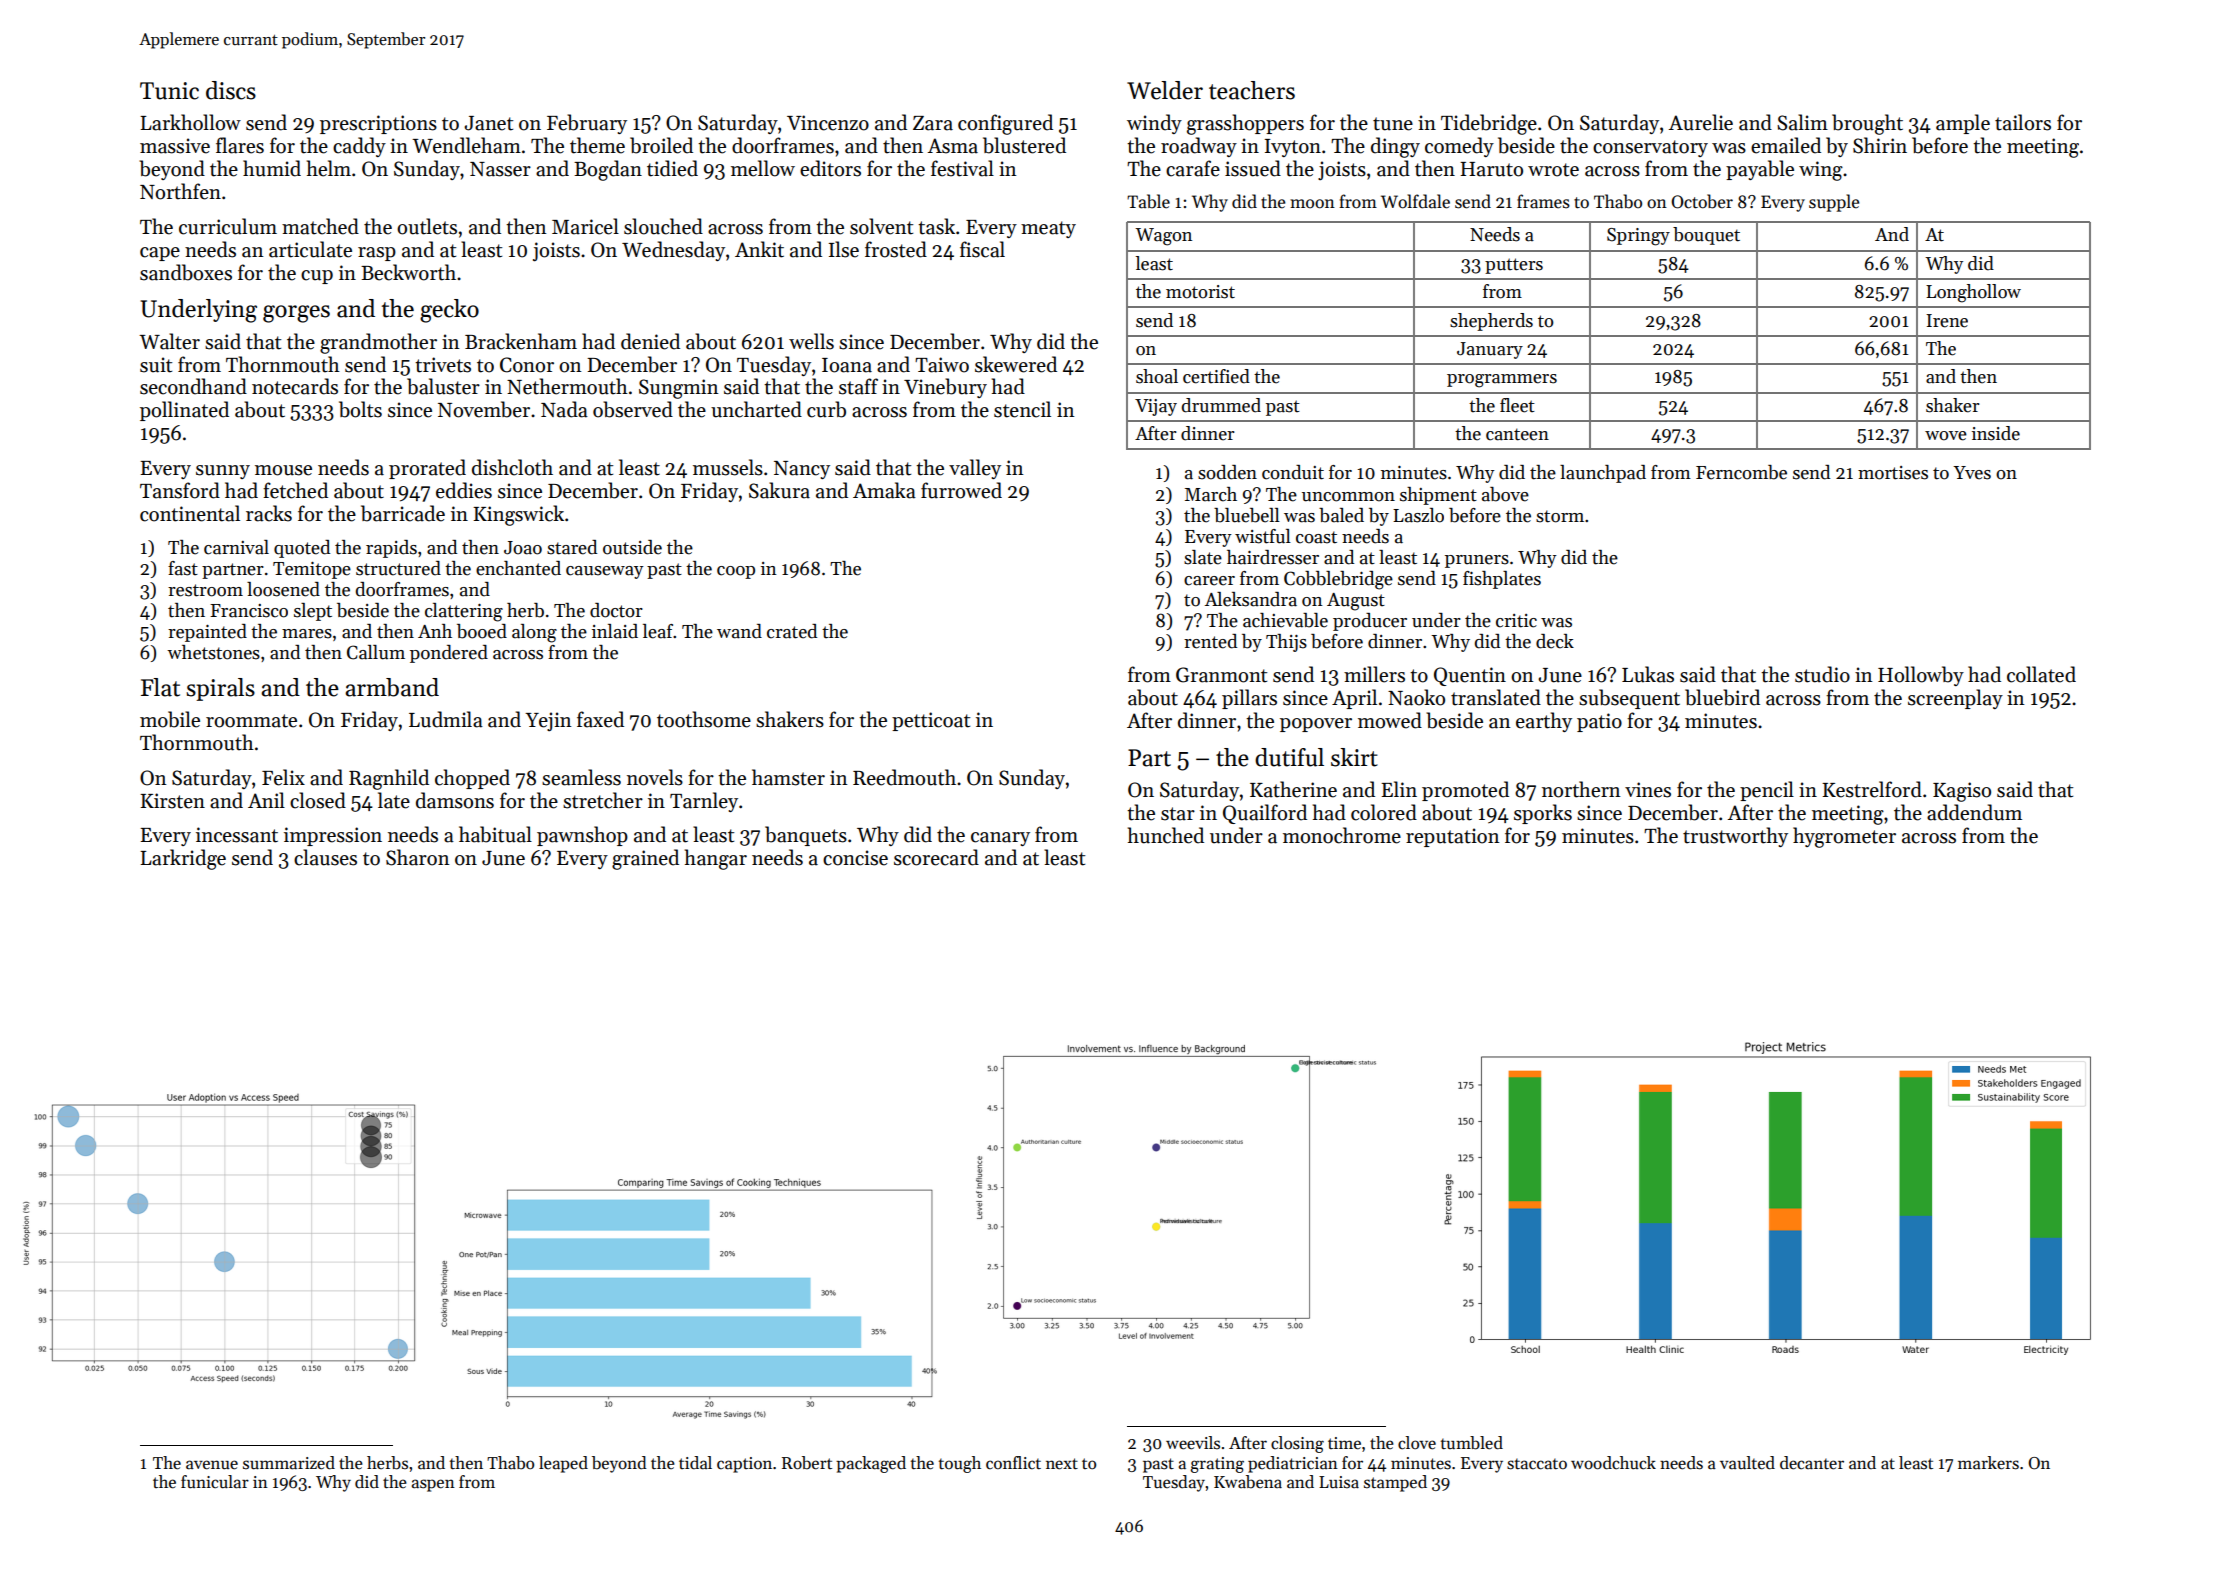 The image size is (2230, 1577). Describe the element at coordinates (1209, 581) in the screenshot. I see `career` at that location.
